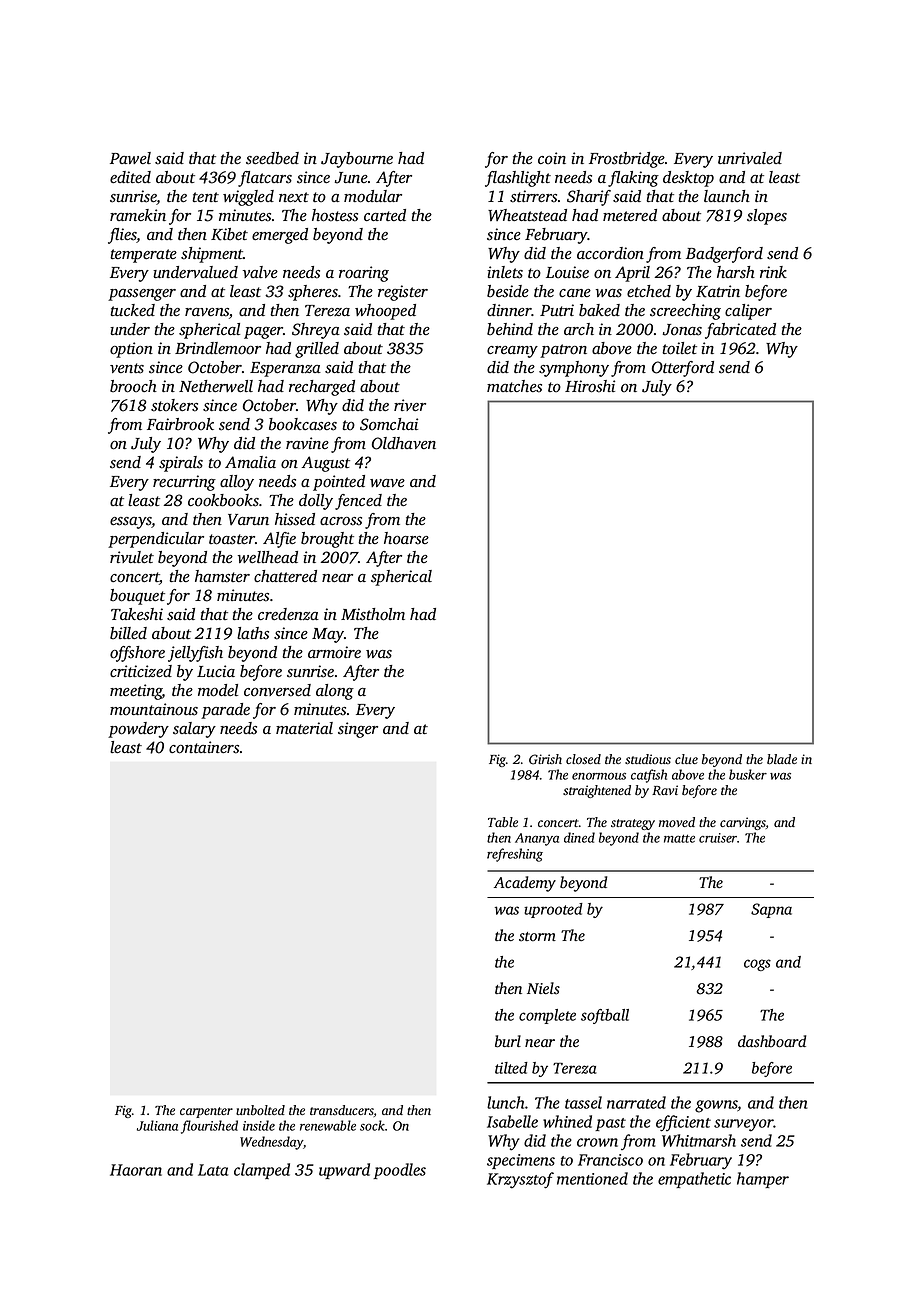  Describe the element at coordinates (520, 1180) in the page. I see `Krzysztof` at that location.
